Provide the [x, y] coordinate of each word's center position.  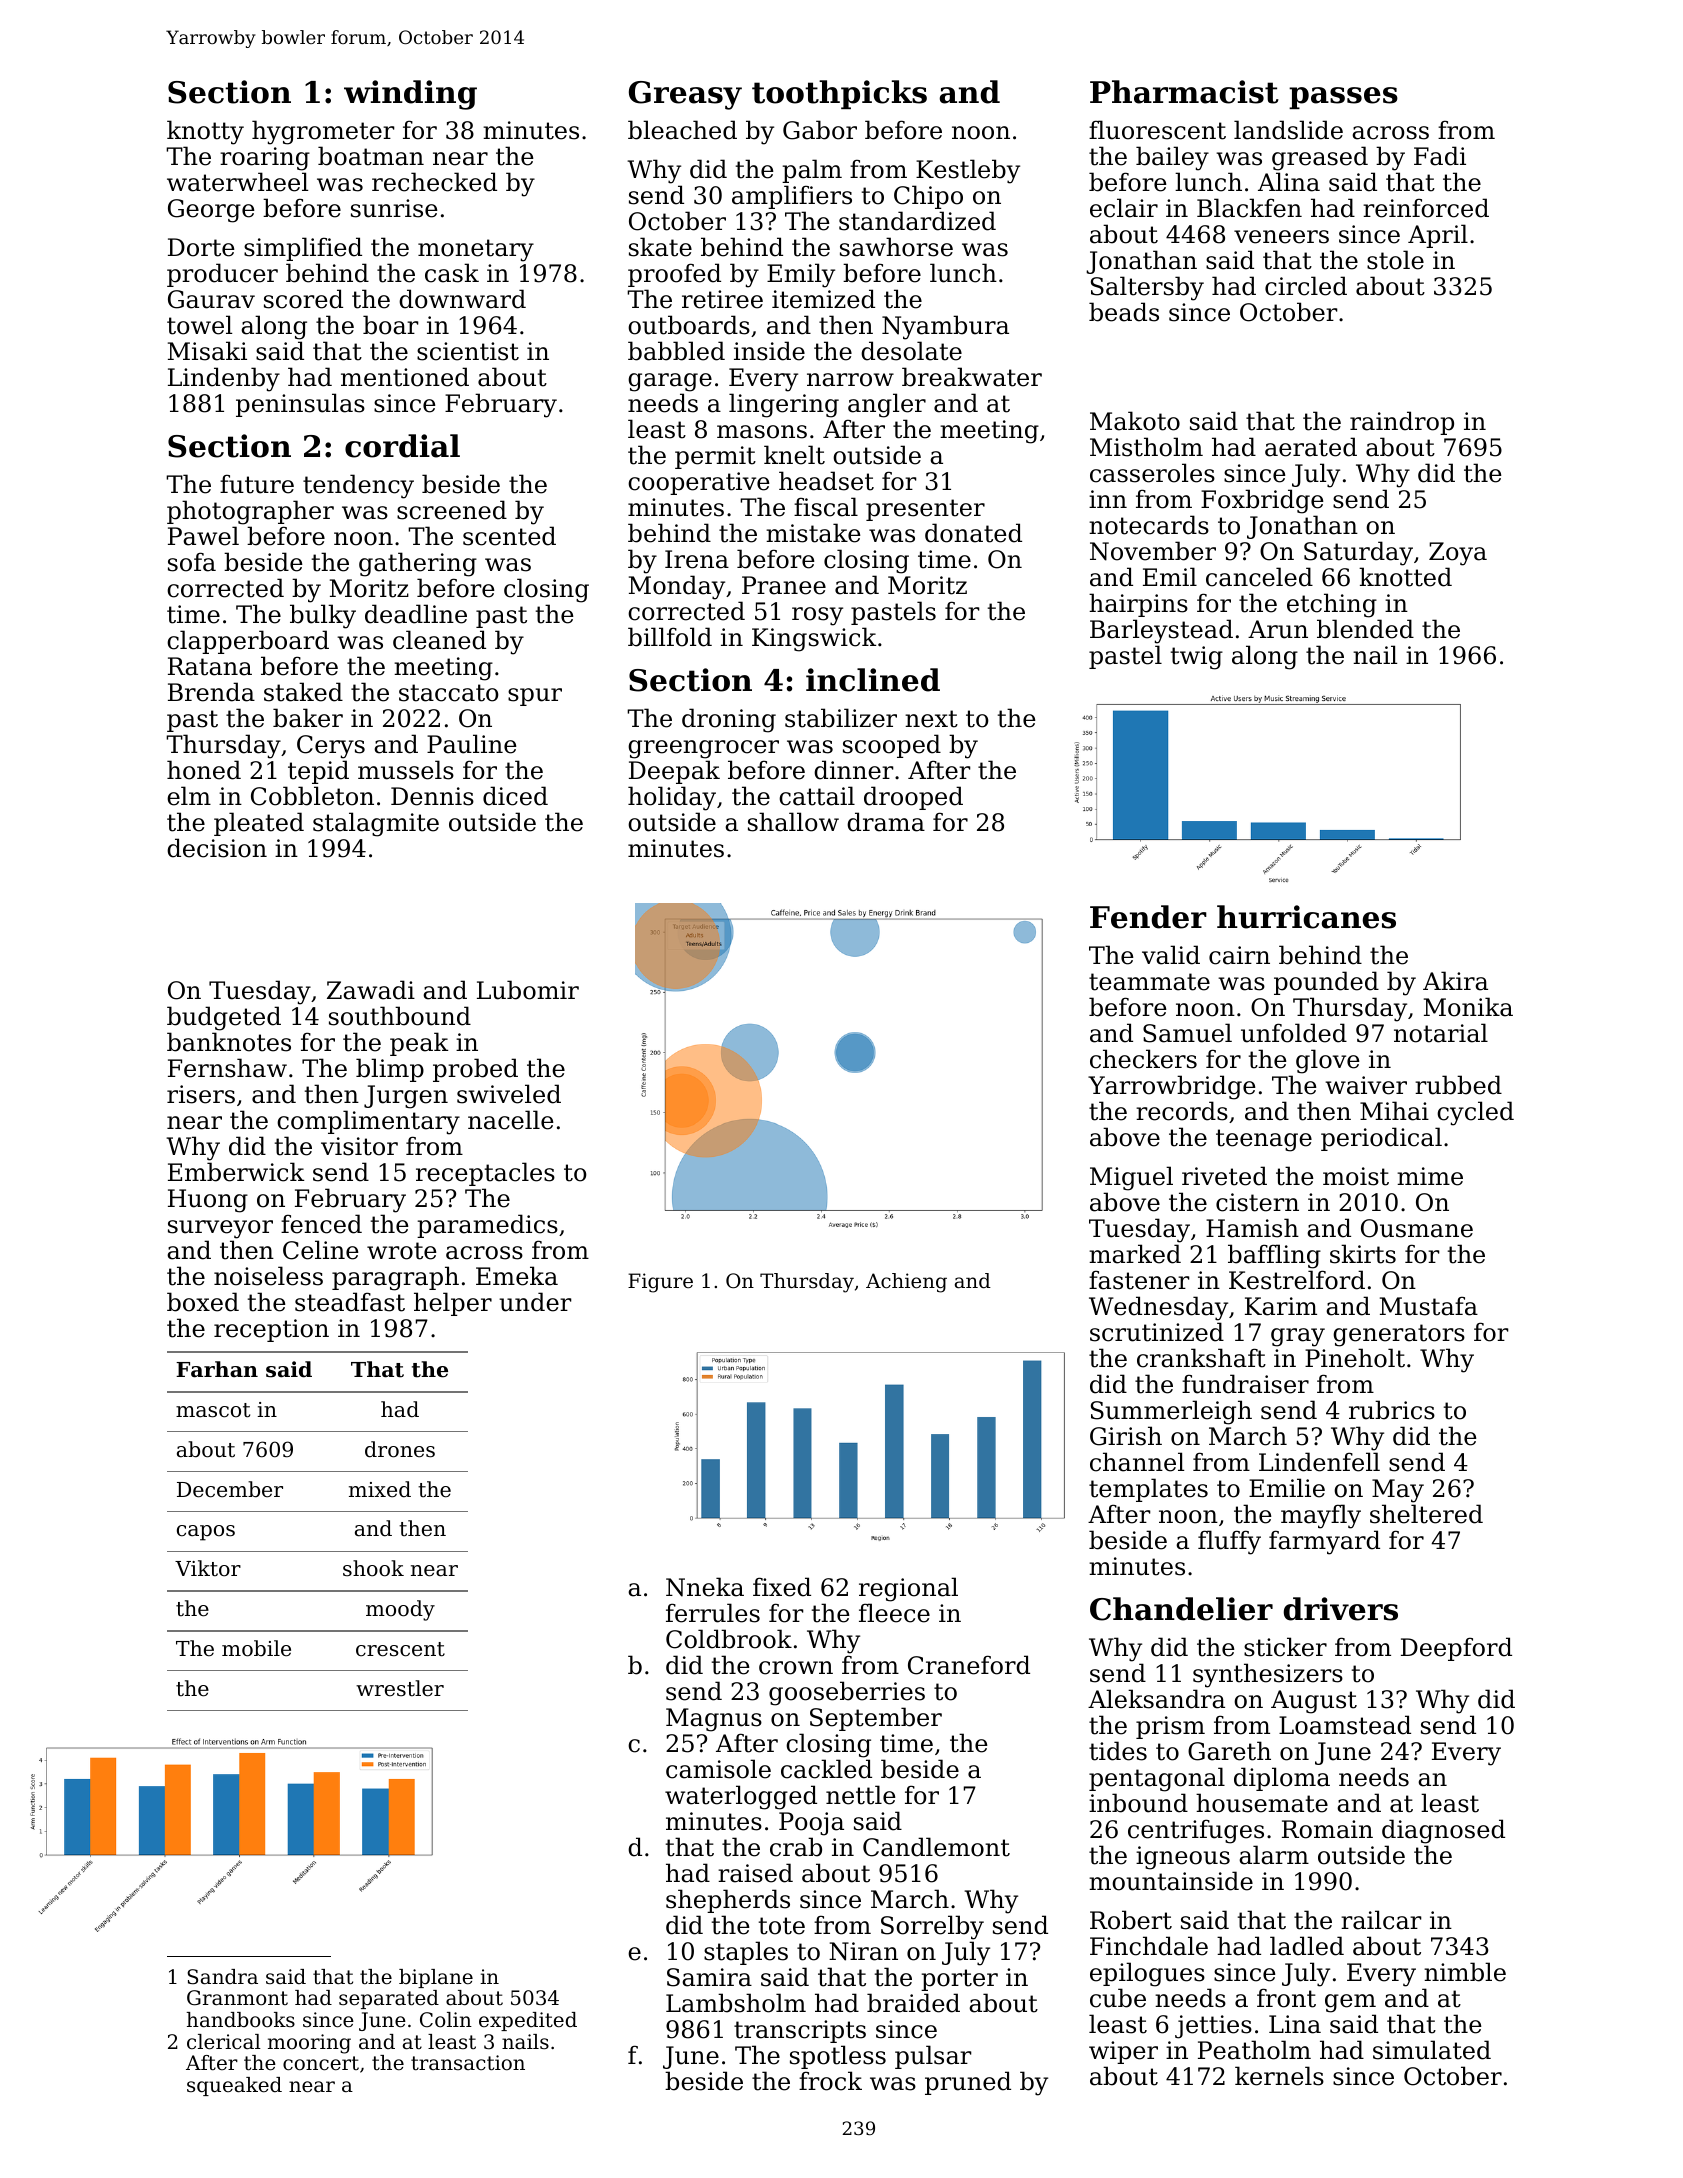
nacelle [511, 1120]
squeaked [234, 2086]
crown [796, 1668]
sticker [1285, 1647]
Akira [1455, 981]
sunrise [394, 208]
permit [715, 457]
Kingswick [814, 639]
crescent [400, 1649]
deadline [416, 614]
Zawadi [371, 990]
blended [1365, 629]
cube [1118, 1998]
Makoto [1135, 421]
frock [830, 2081]
